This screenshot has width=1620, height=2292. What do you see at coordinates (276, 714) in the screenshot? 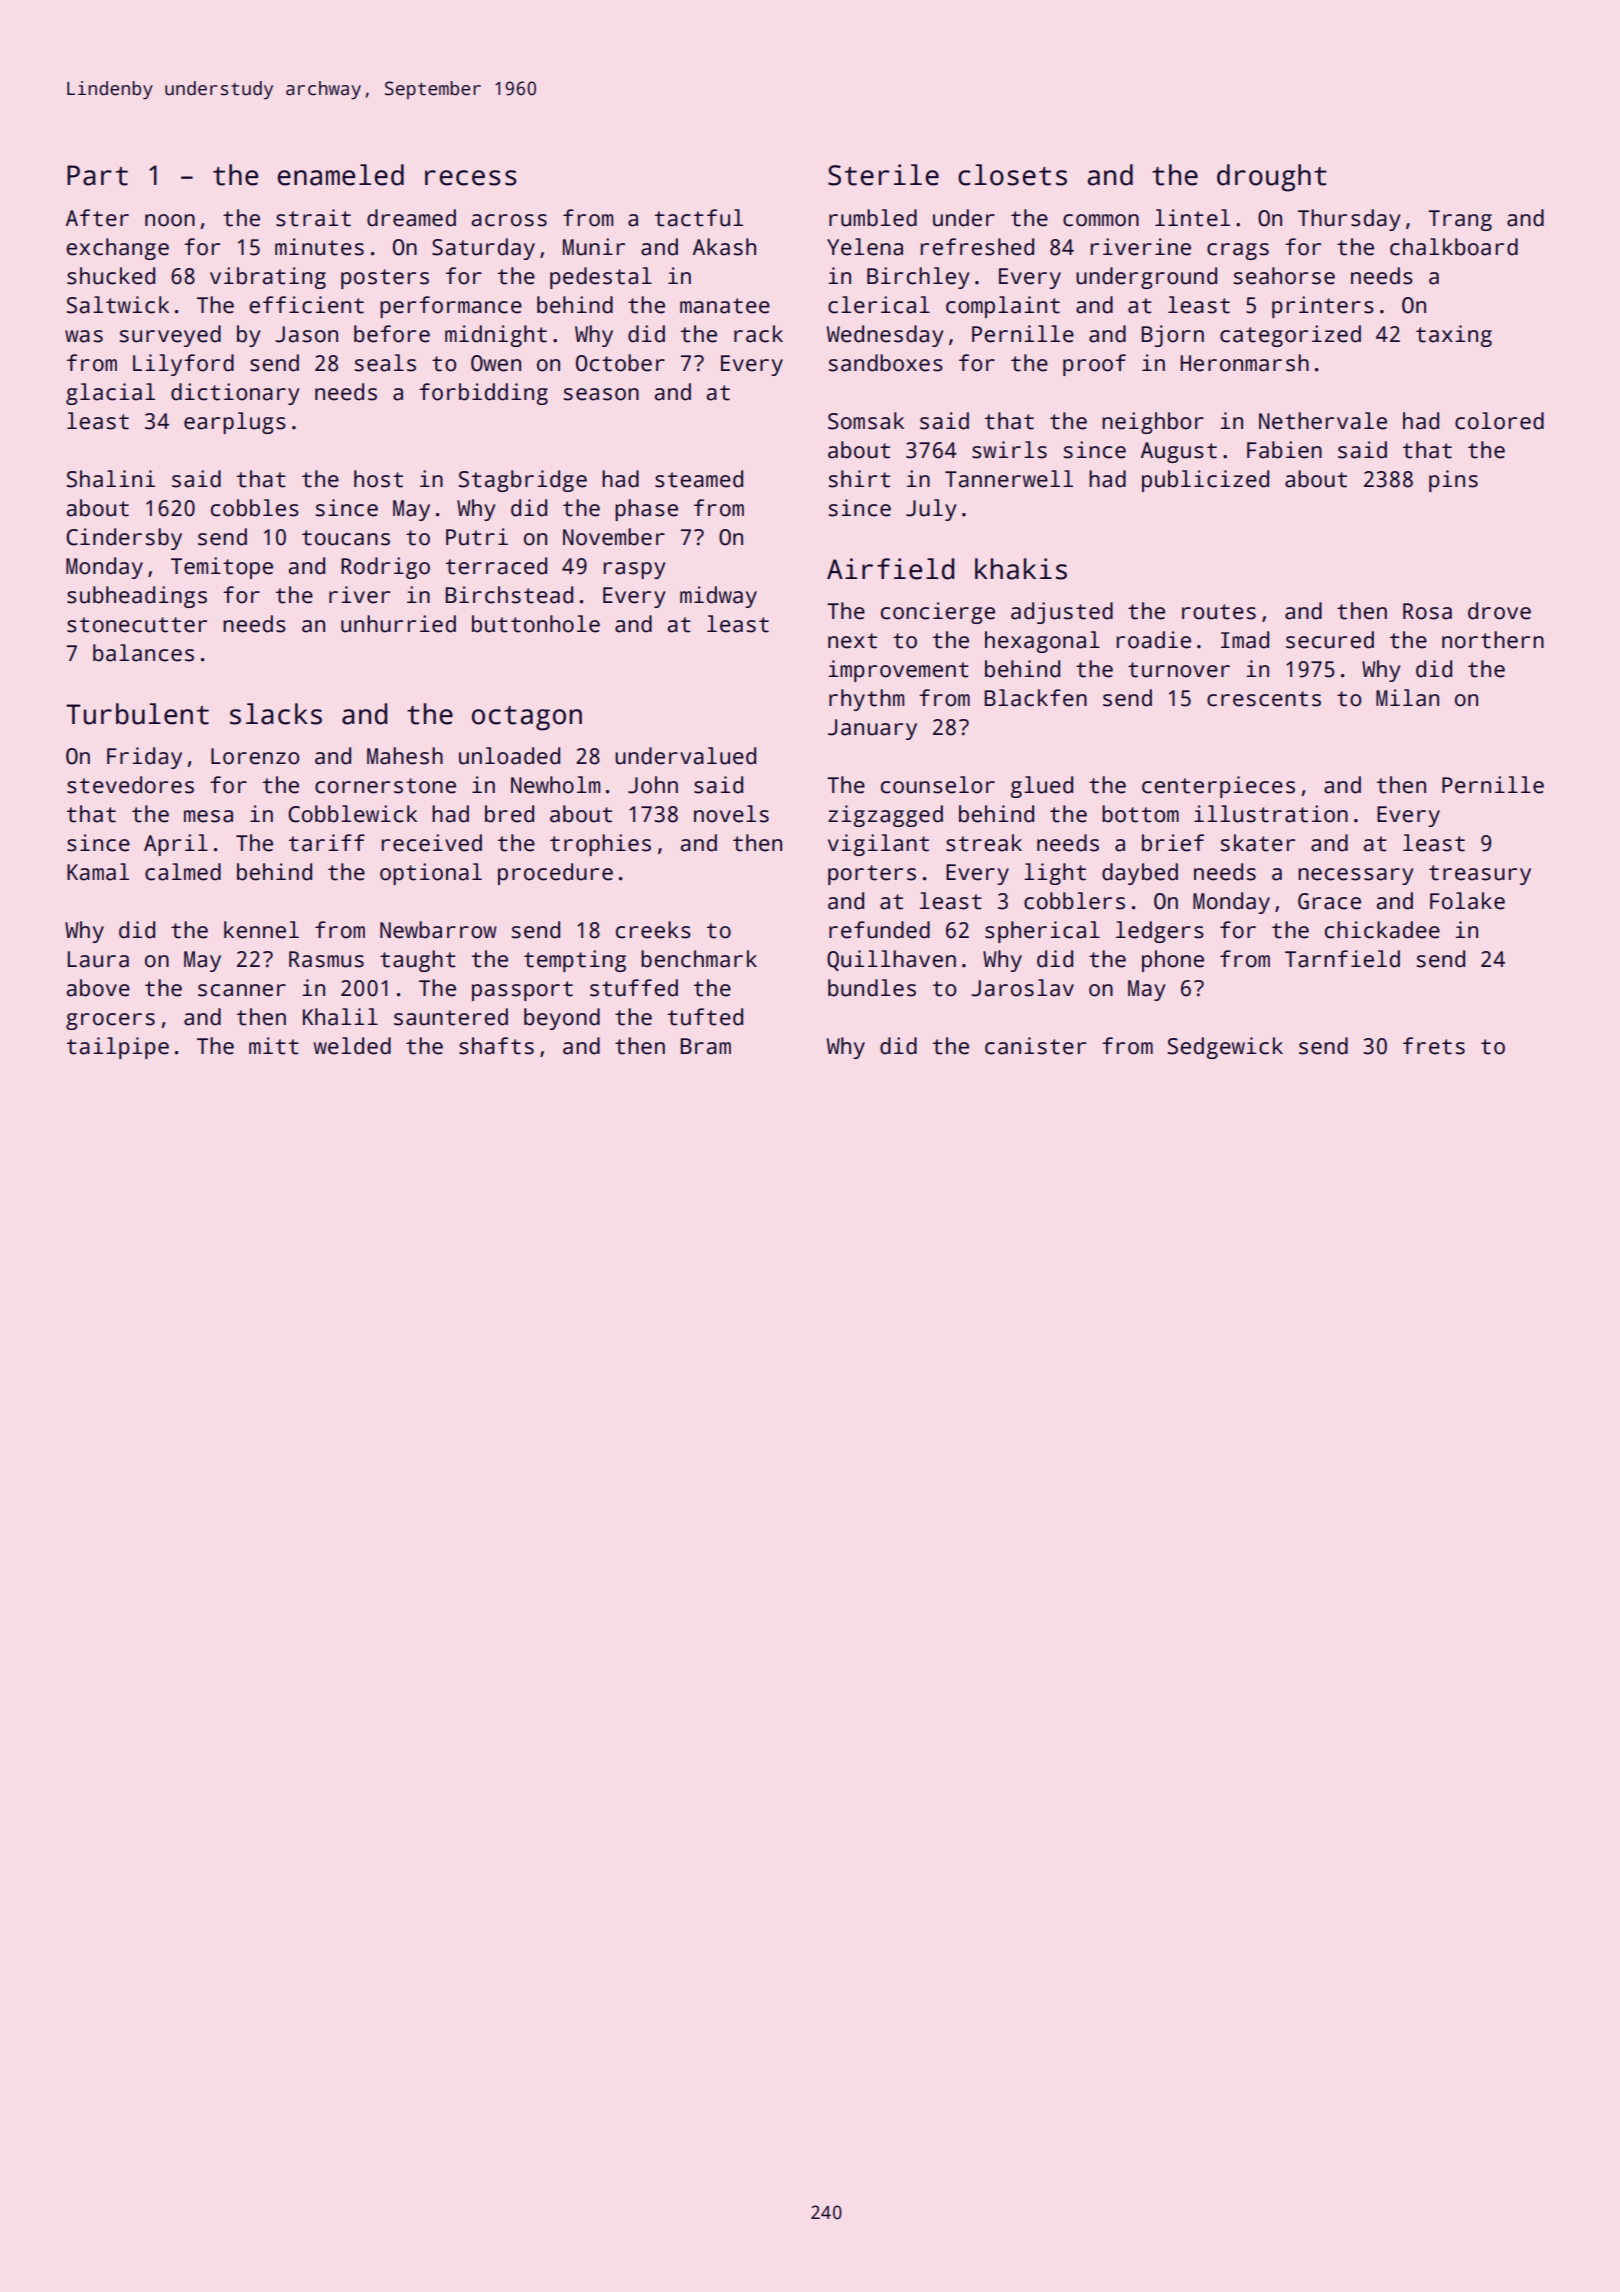
I see `slacks` at bounding box center [276, 714].
